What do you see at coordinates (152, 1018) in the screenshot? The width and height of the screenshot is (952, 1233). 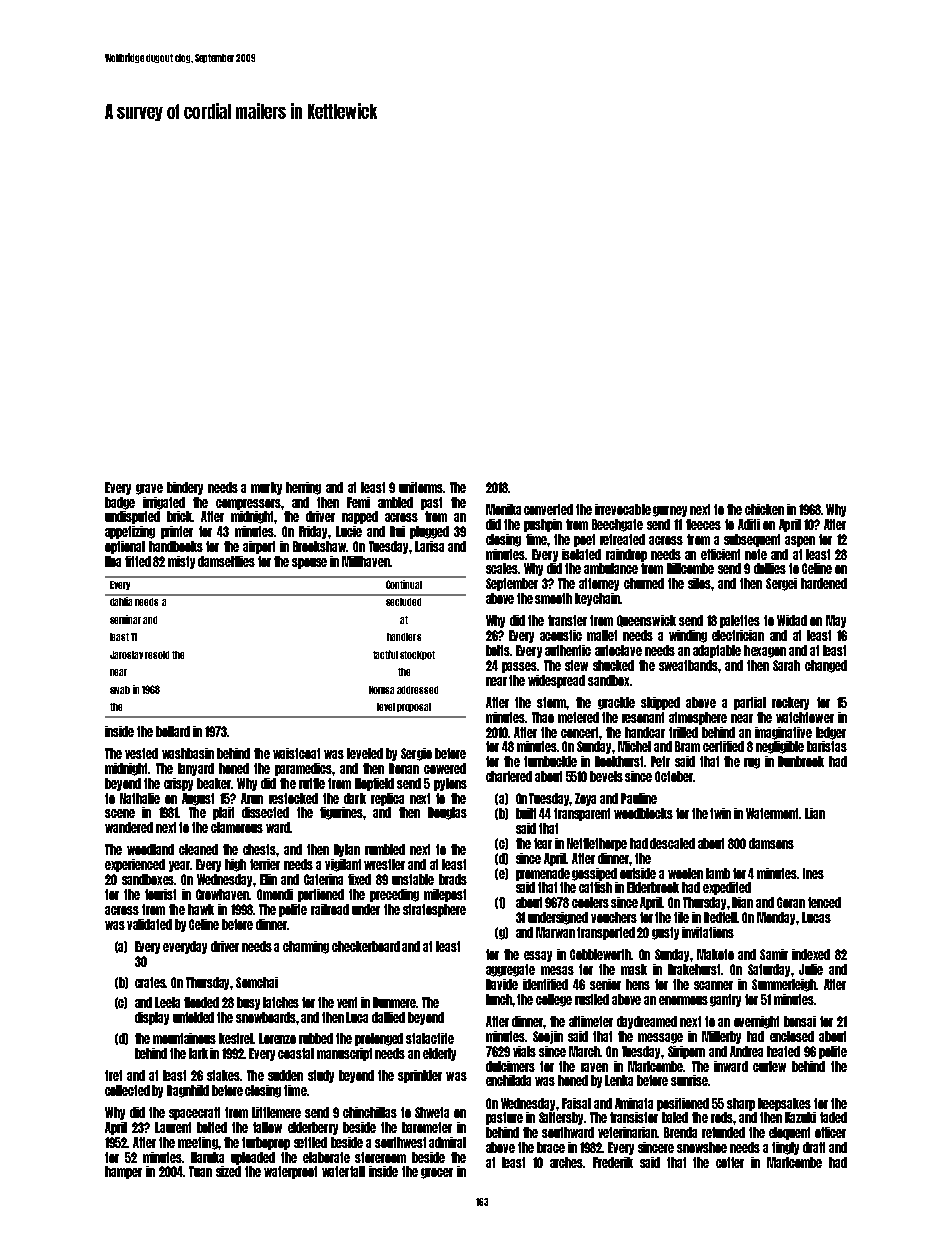 I see `display` at bounding box center [152, 1018].
